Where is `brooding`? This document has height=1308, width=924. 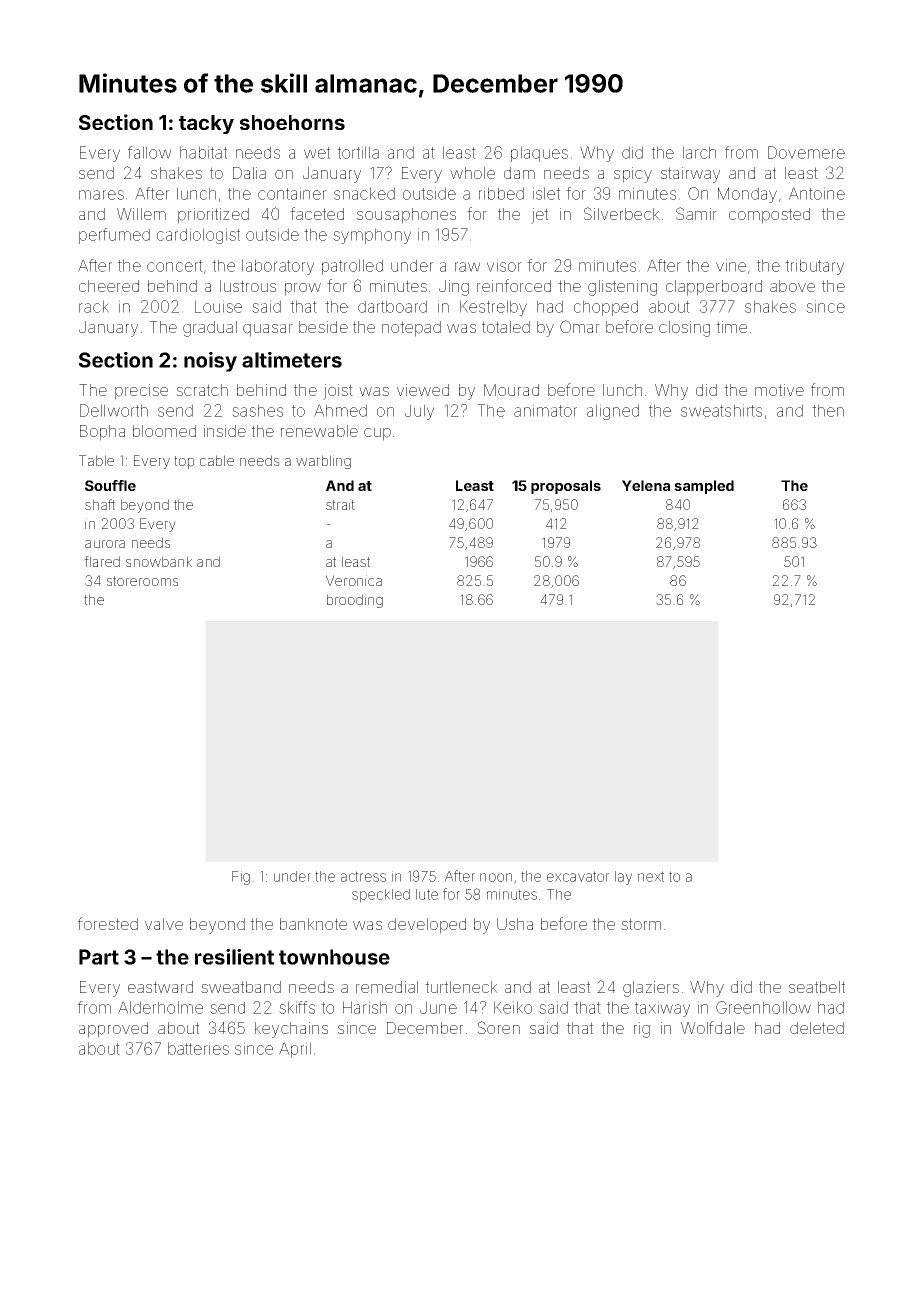 brooding is located at coordinates (355, 601).
